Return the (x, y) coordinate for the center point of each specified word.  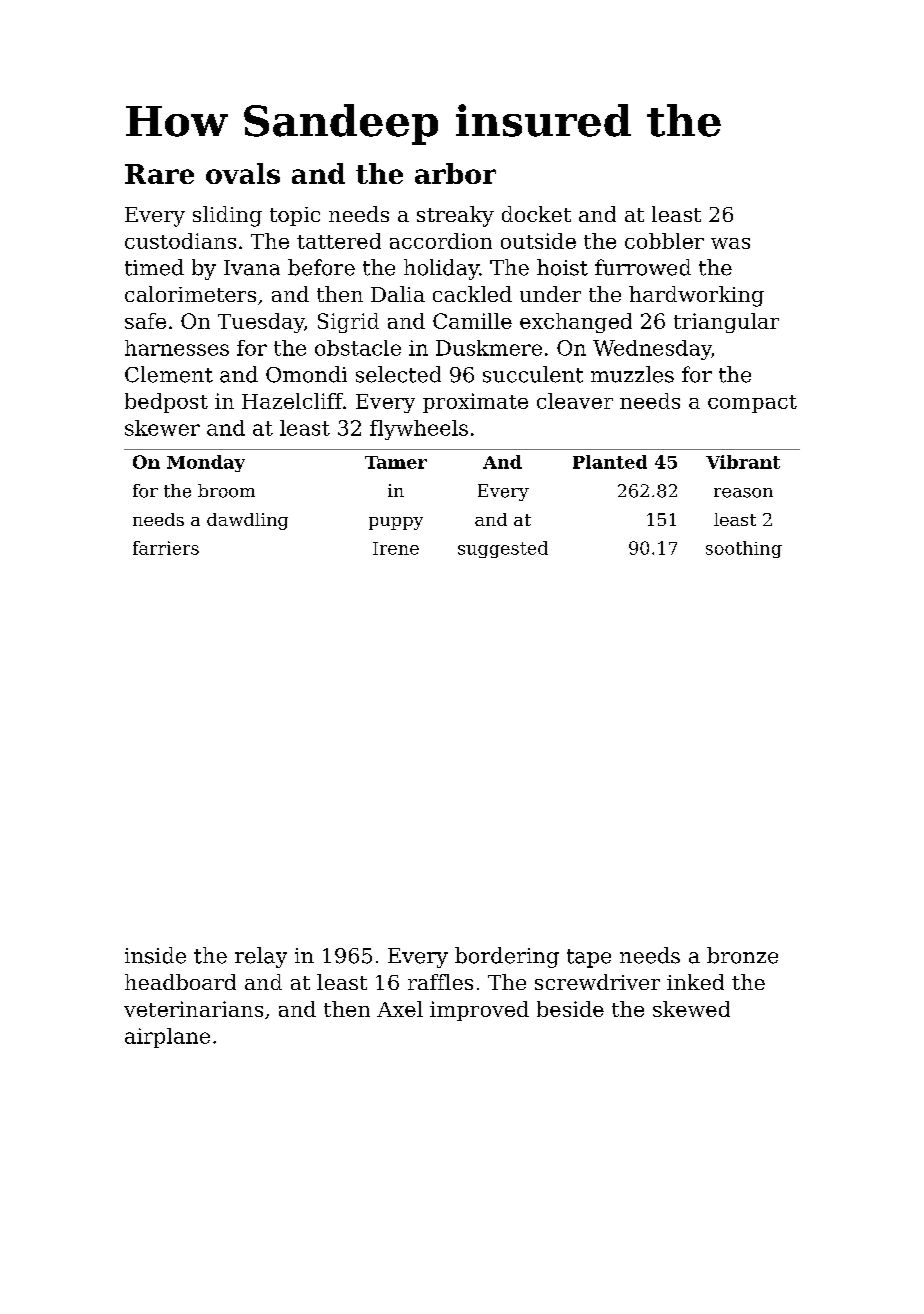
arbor (455, 173)
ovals (243, 173)
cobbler (664, 241)
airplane (167, 1038)
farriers (166, 548)
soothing (744, 549)
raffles (440, 982)
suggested (503, 549)
